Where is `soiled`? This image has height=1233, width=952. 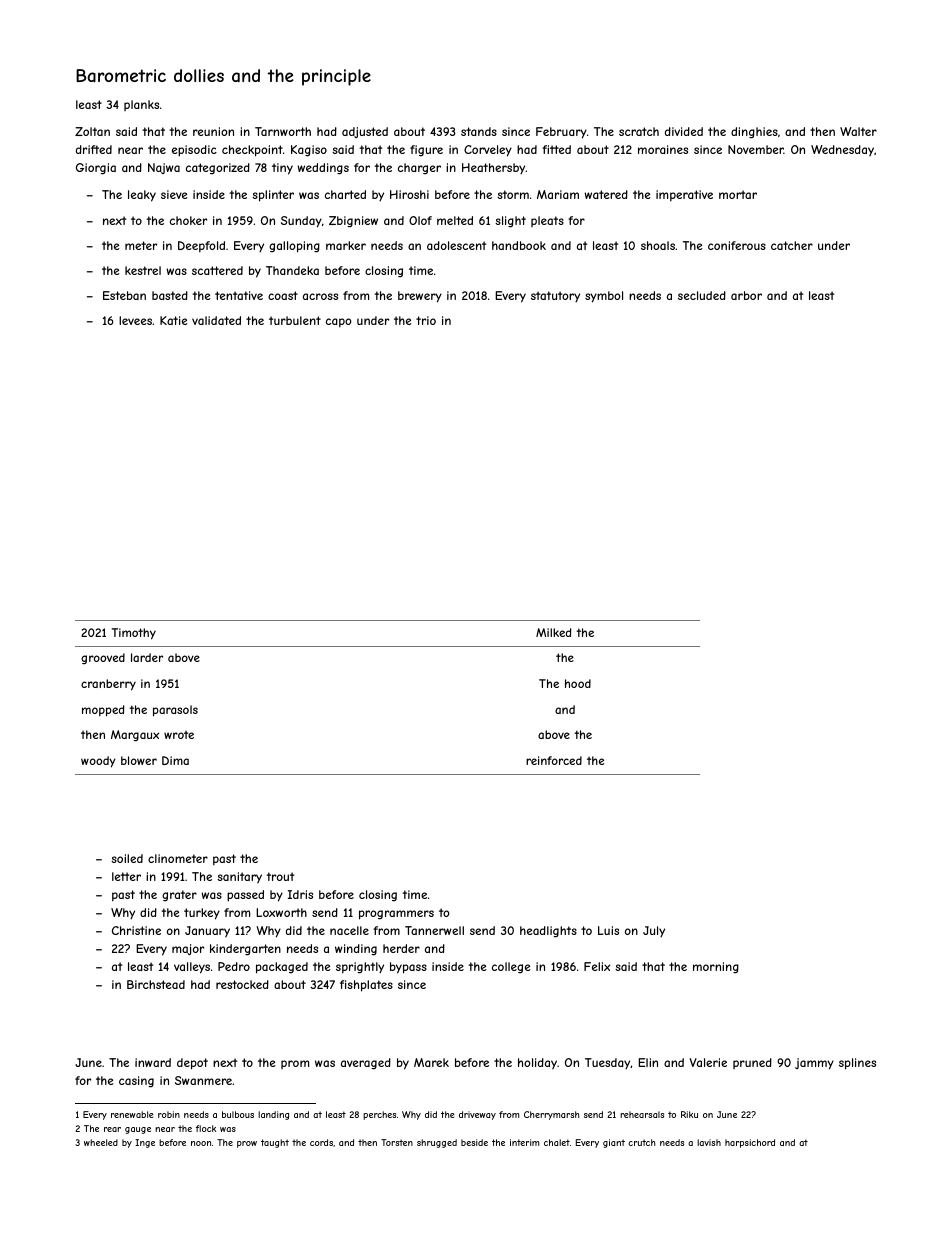
soiled is located at coordinates (127, 858).
